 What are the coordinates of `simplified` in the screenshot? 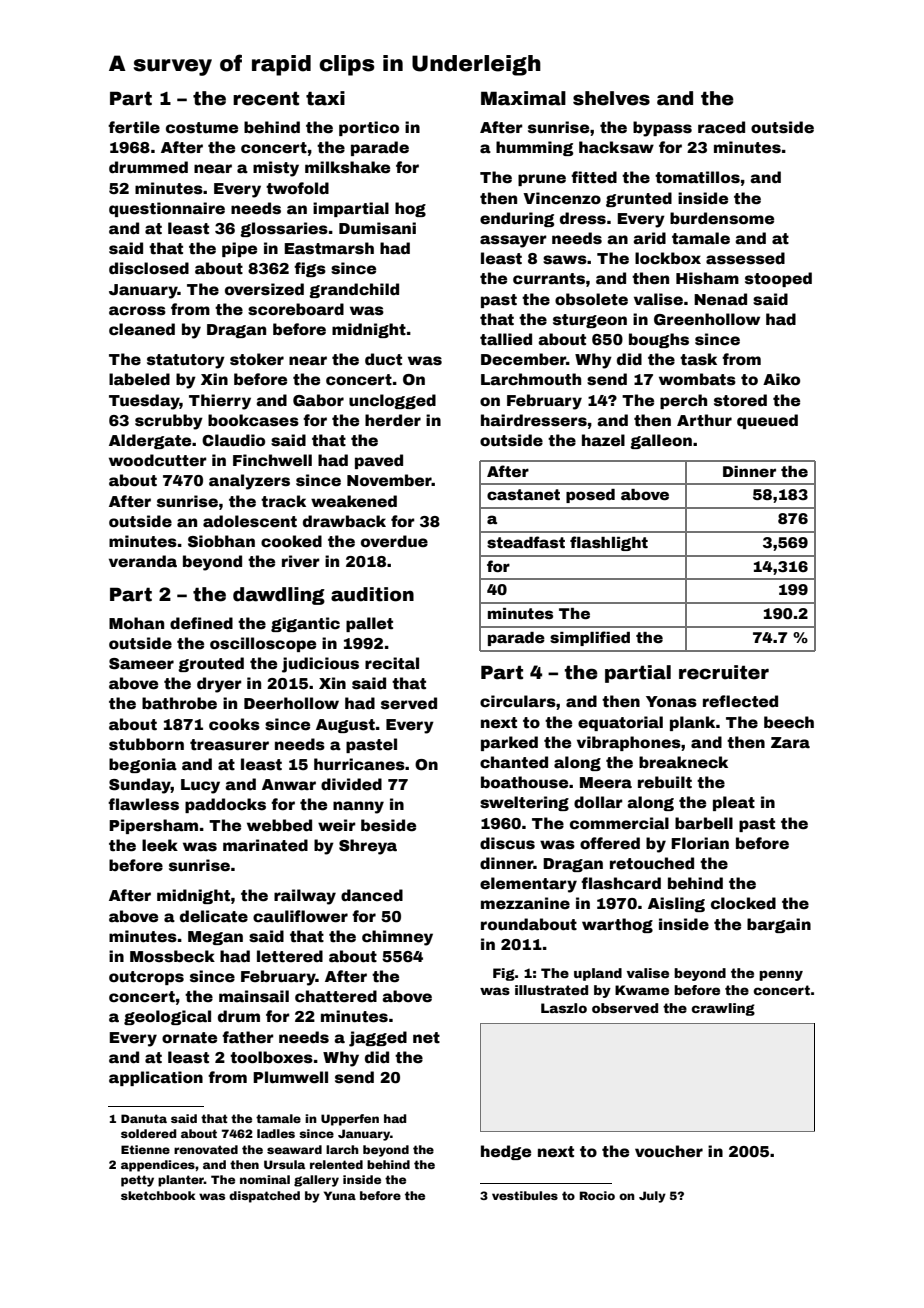 It's located at (590, 638).
